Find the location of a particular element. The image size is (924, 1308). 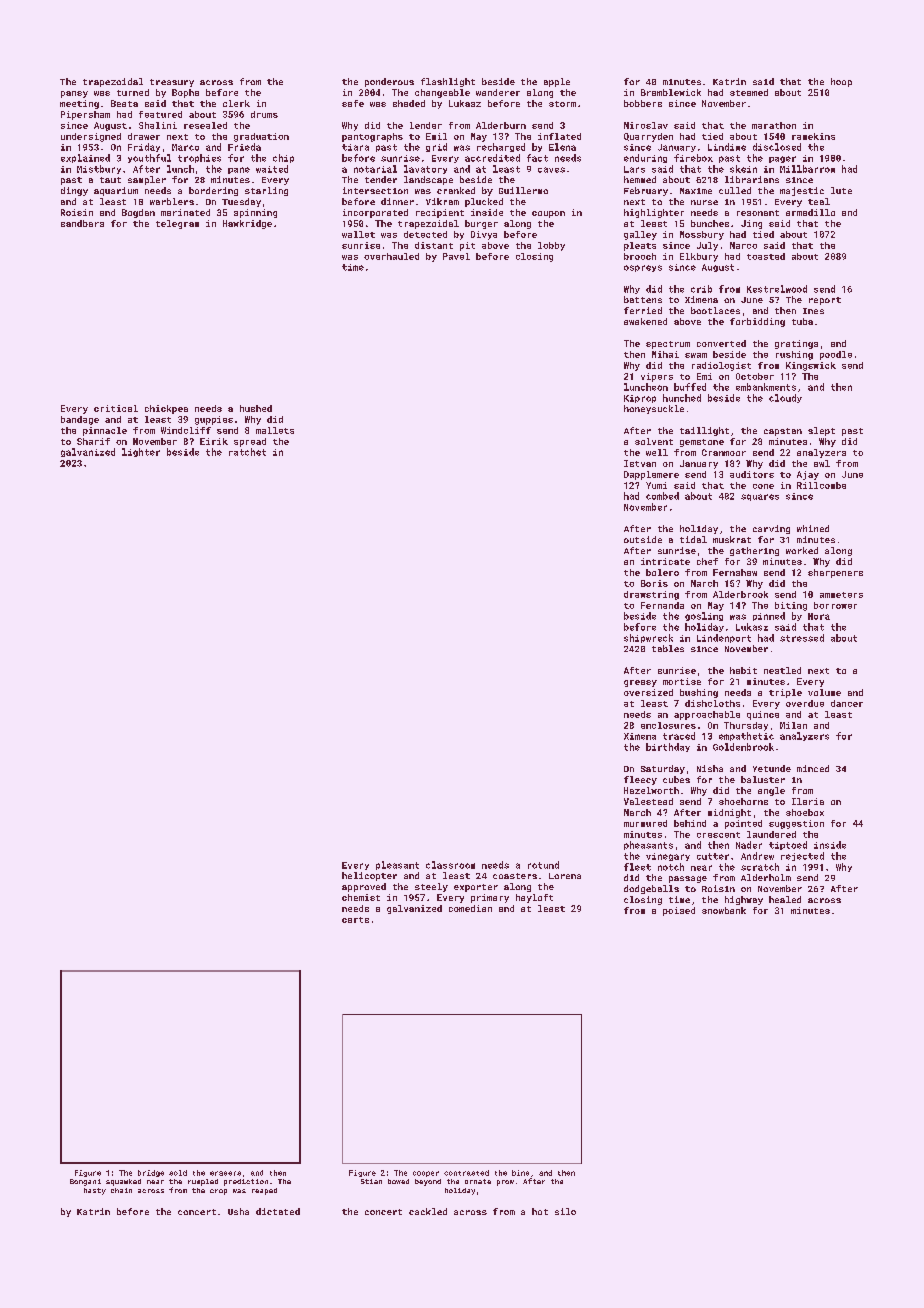

critical is located at coordinates (116, 408).
